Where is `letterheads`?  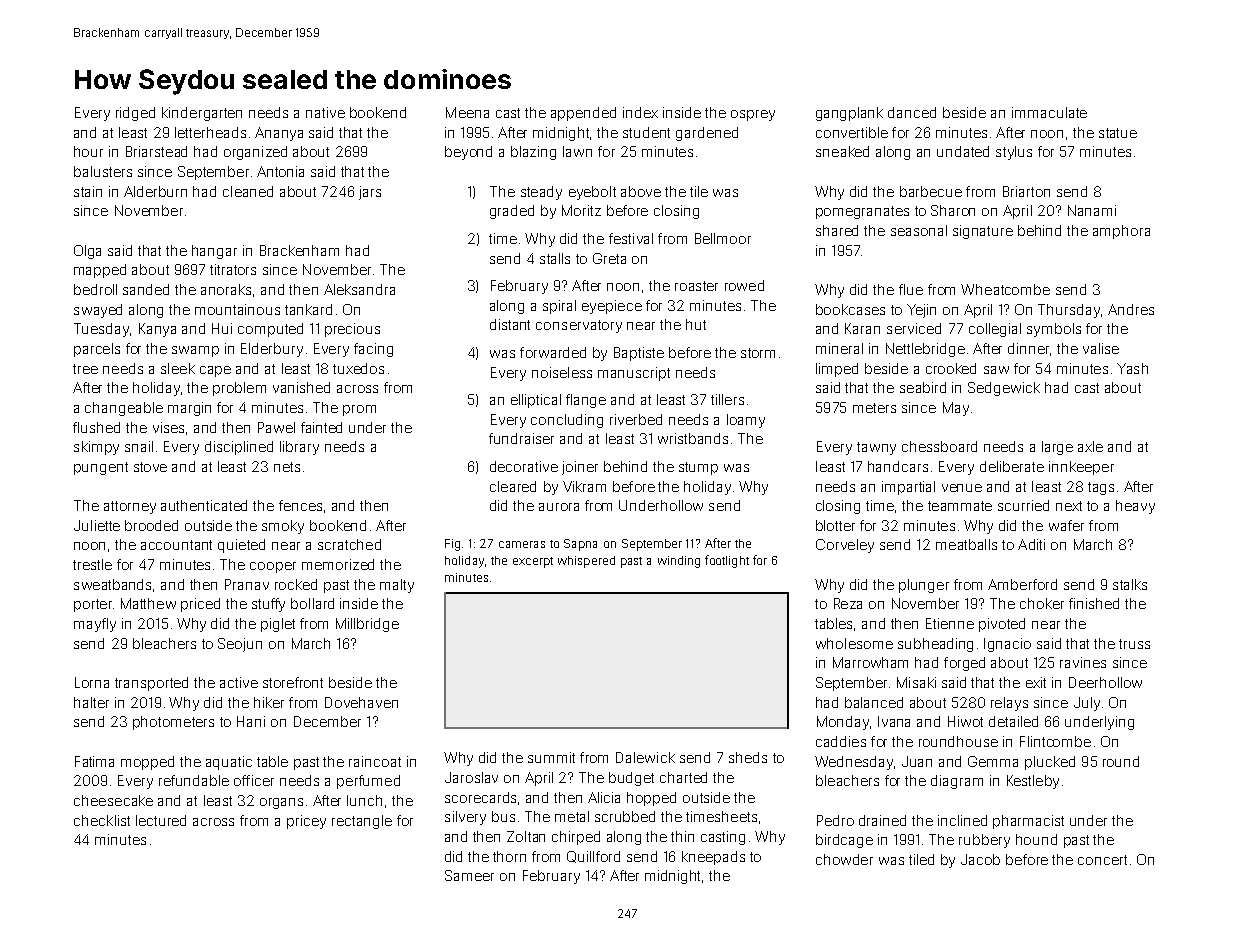 letterheads is located at coordinates (210, 132).
